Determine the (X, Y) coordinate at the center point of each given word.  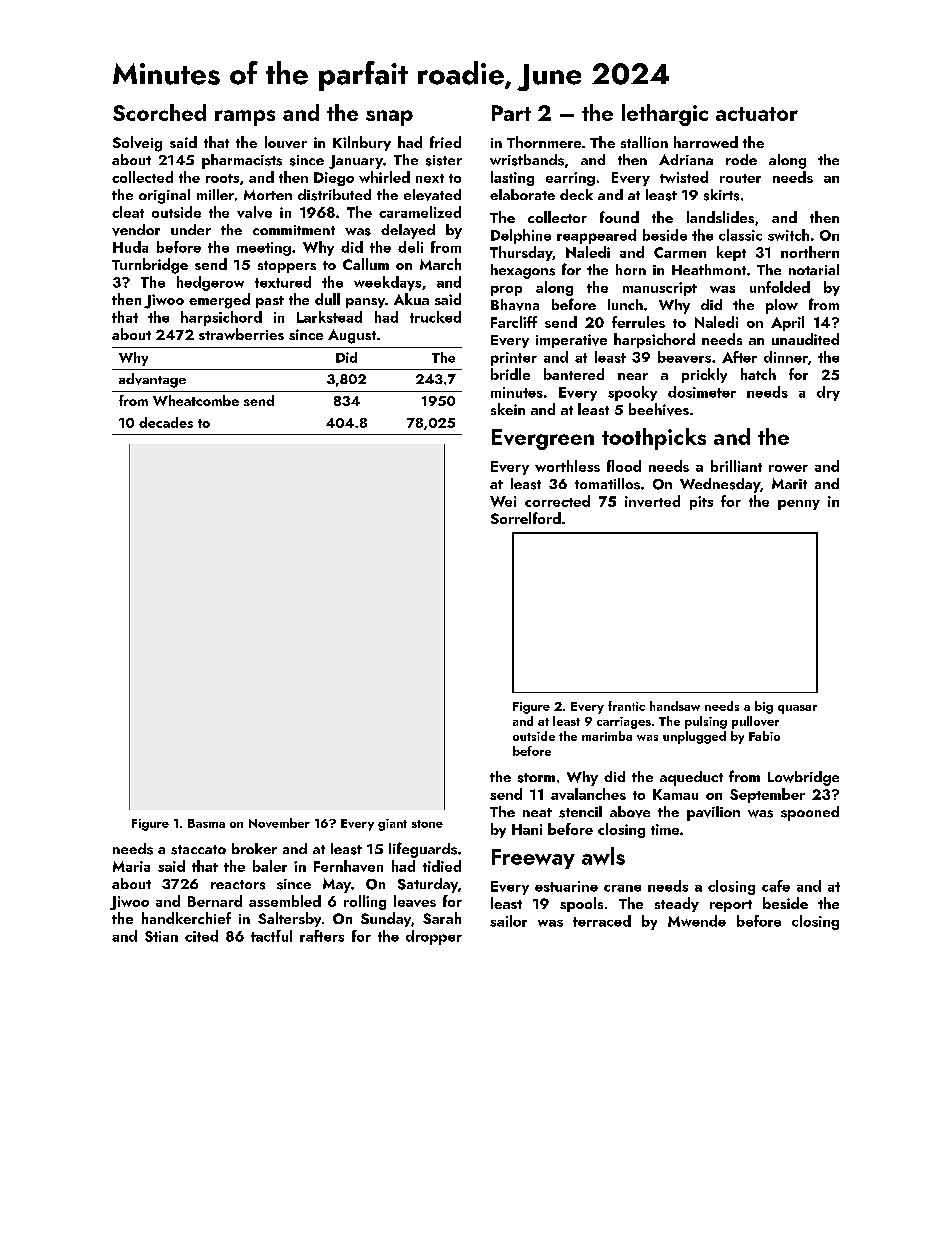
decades (166, 422)
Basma (206, 823)
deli (410, 247)
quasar (797, 709)
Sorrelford (526, 518)
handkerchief (186, 918)
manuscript (660, 289)
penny (799, 505)
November (279, 823)
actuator (757, 114)
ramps (245, 118)
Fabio (764, 736)
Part (511, 113)
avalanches (588, 794)
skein (508, 409)
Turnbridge (150, 266)
